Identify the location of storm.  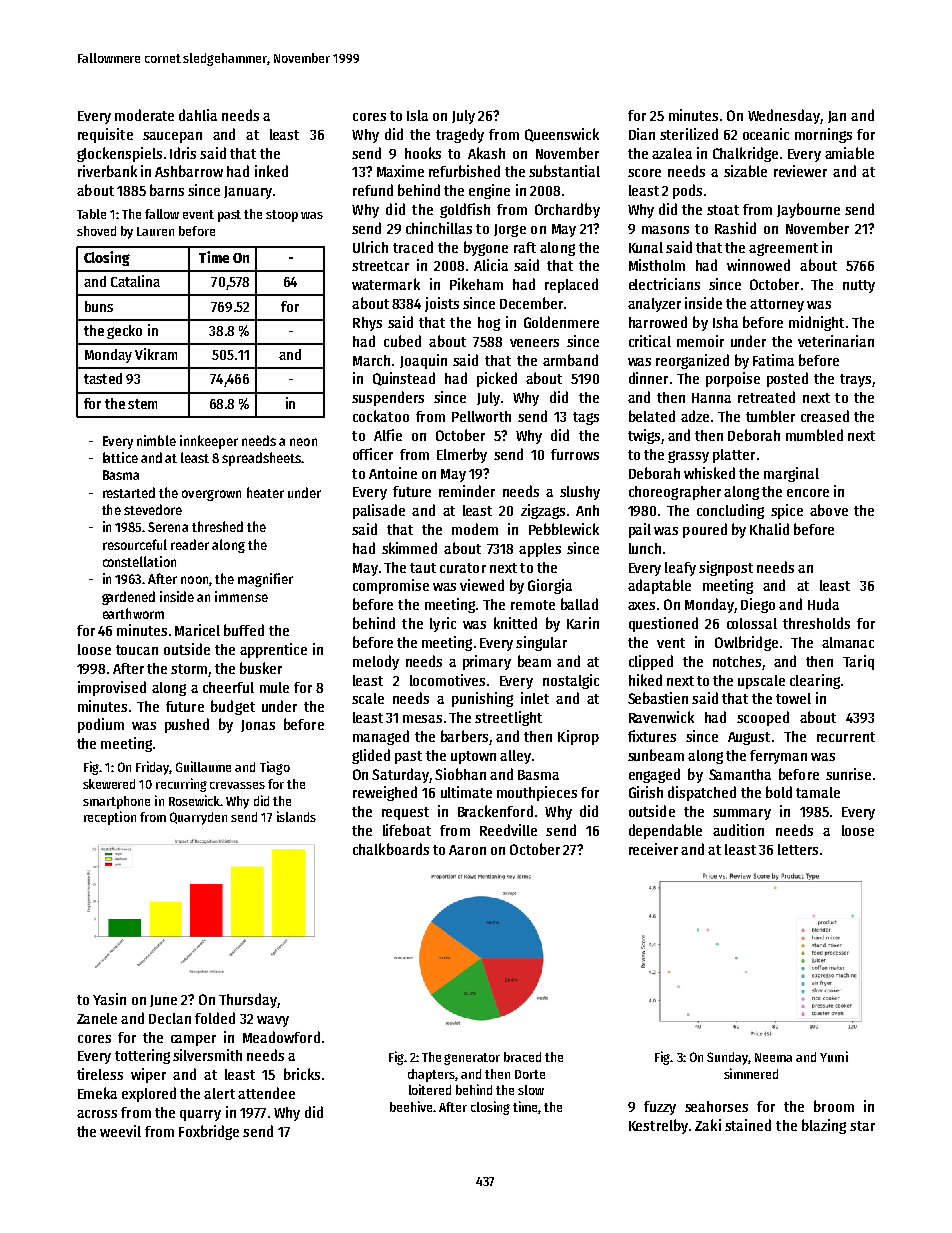
(189, 669).
